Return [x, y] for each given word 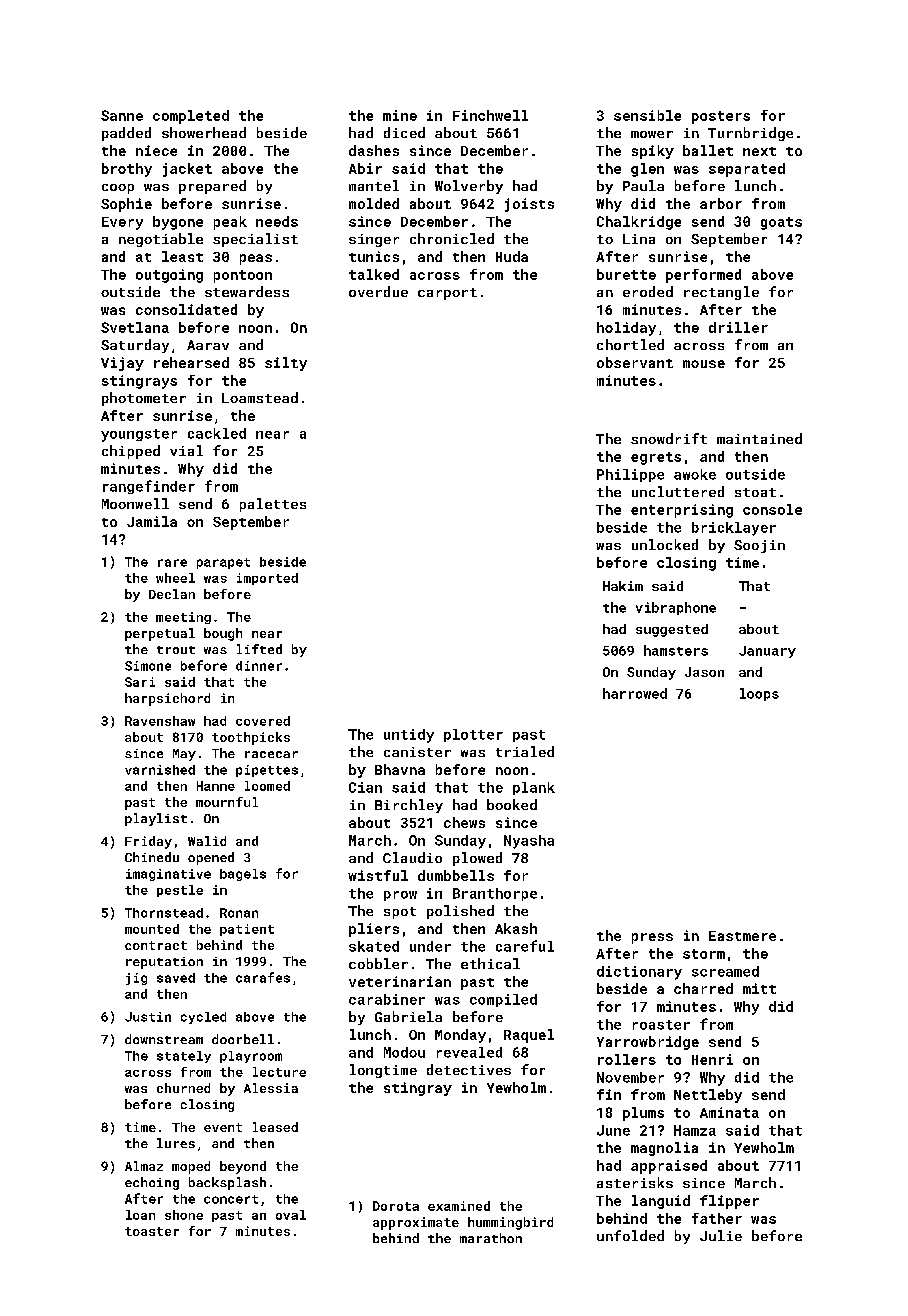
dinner [259, 666]
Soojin [759, 546]
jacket [187, 170]
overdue [378, 291]
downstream [164, 1039]
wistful [378, 875]
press [652, 938]
